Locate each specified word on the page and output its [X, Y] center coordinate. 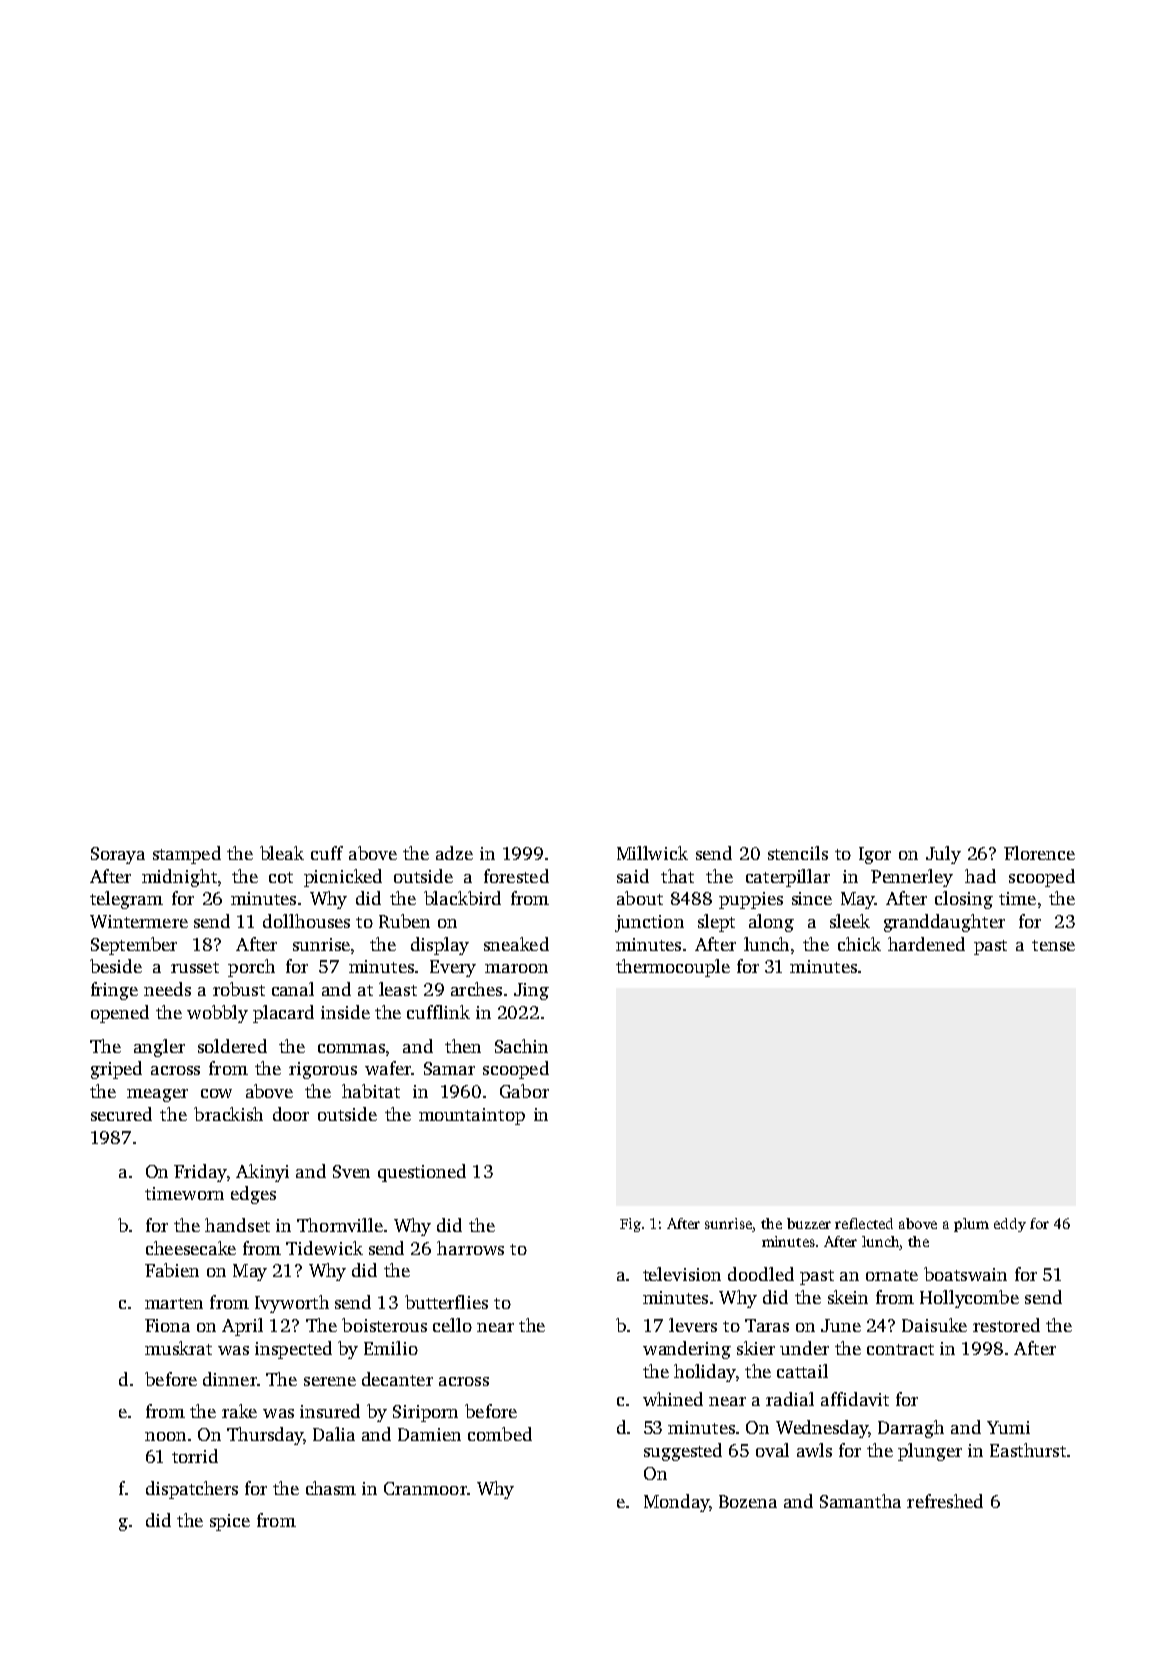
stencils [798, 853]
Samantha [860, 1501]
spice [230, 1522]
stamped [187, 855]
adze [454, 853]
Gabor [524, 1091]
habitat [371, 1091]
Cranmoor [425, 1488]
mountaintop [472, 1116]
